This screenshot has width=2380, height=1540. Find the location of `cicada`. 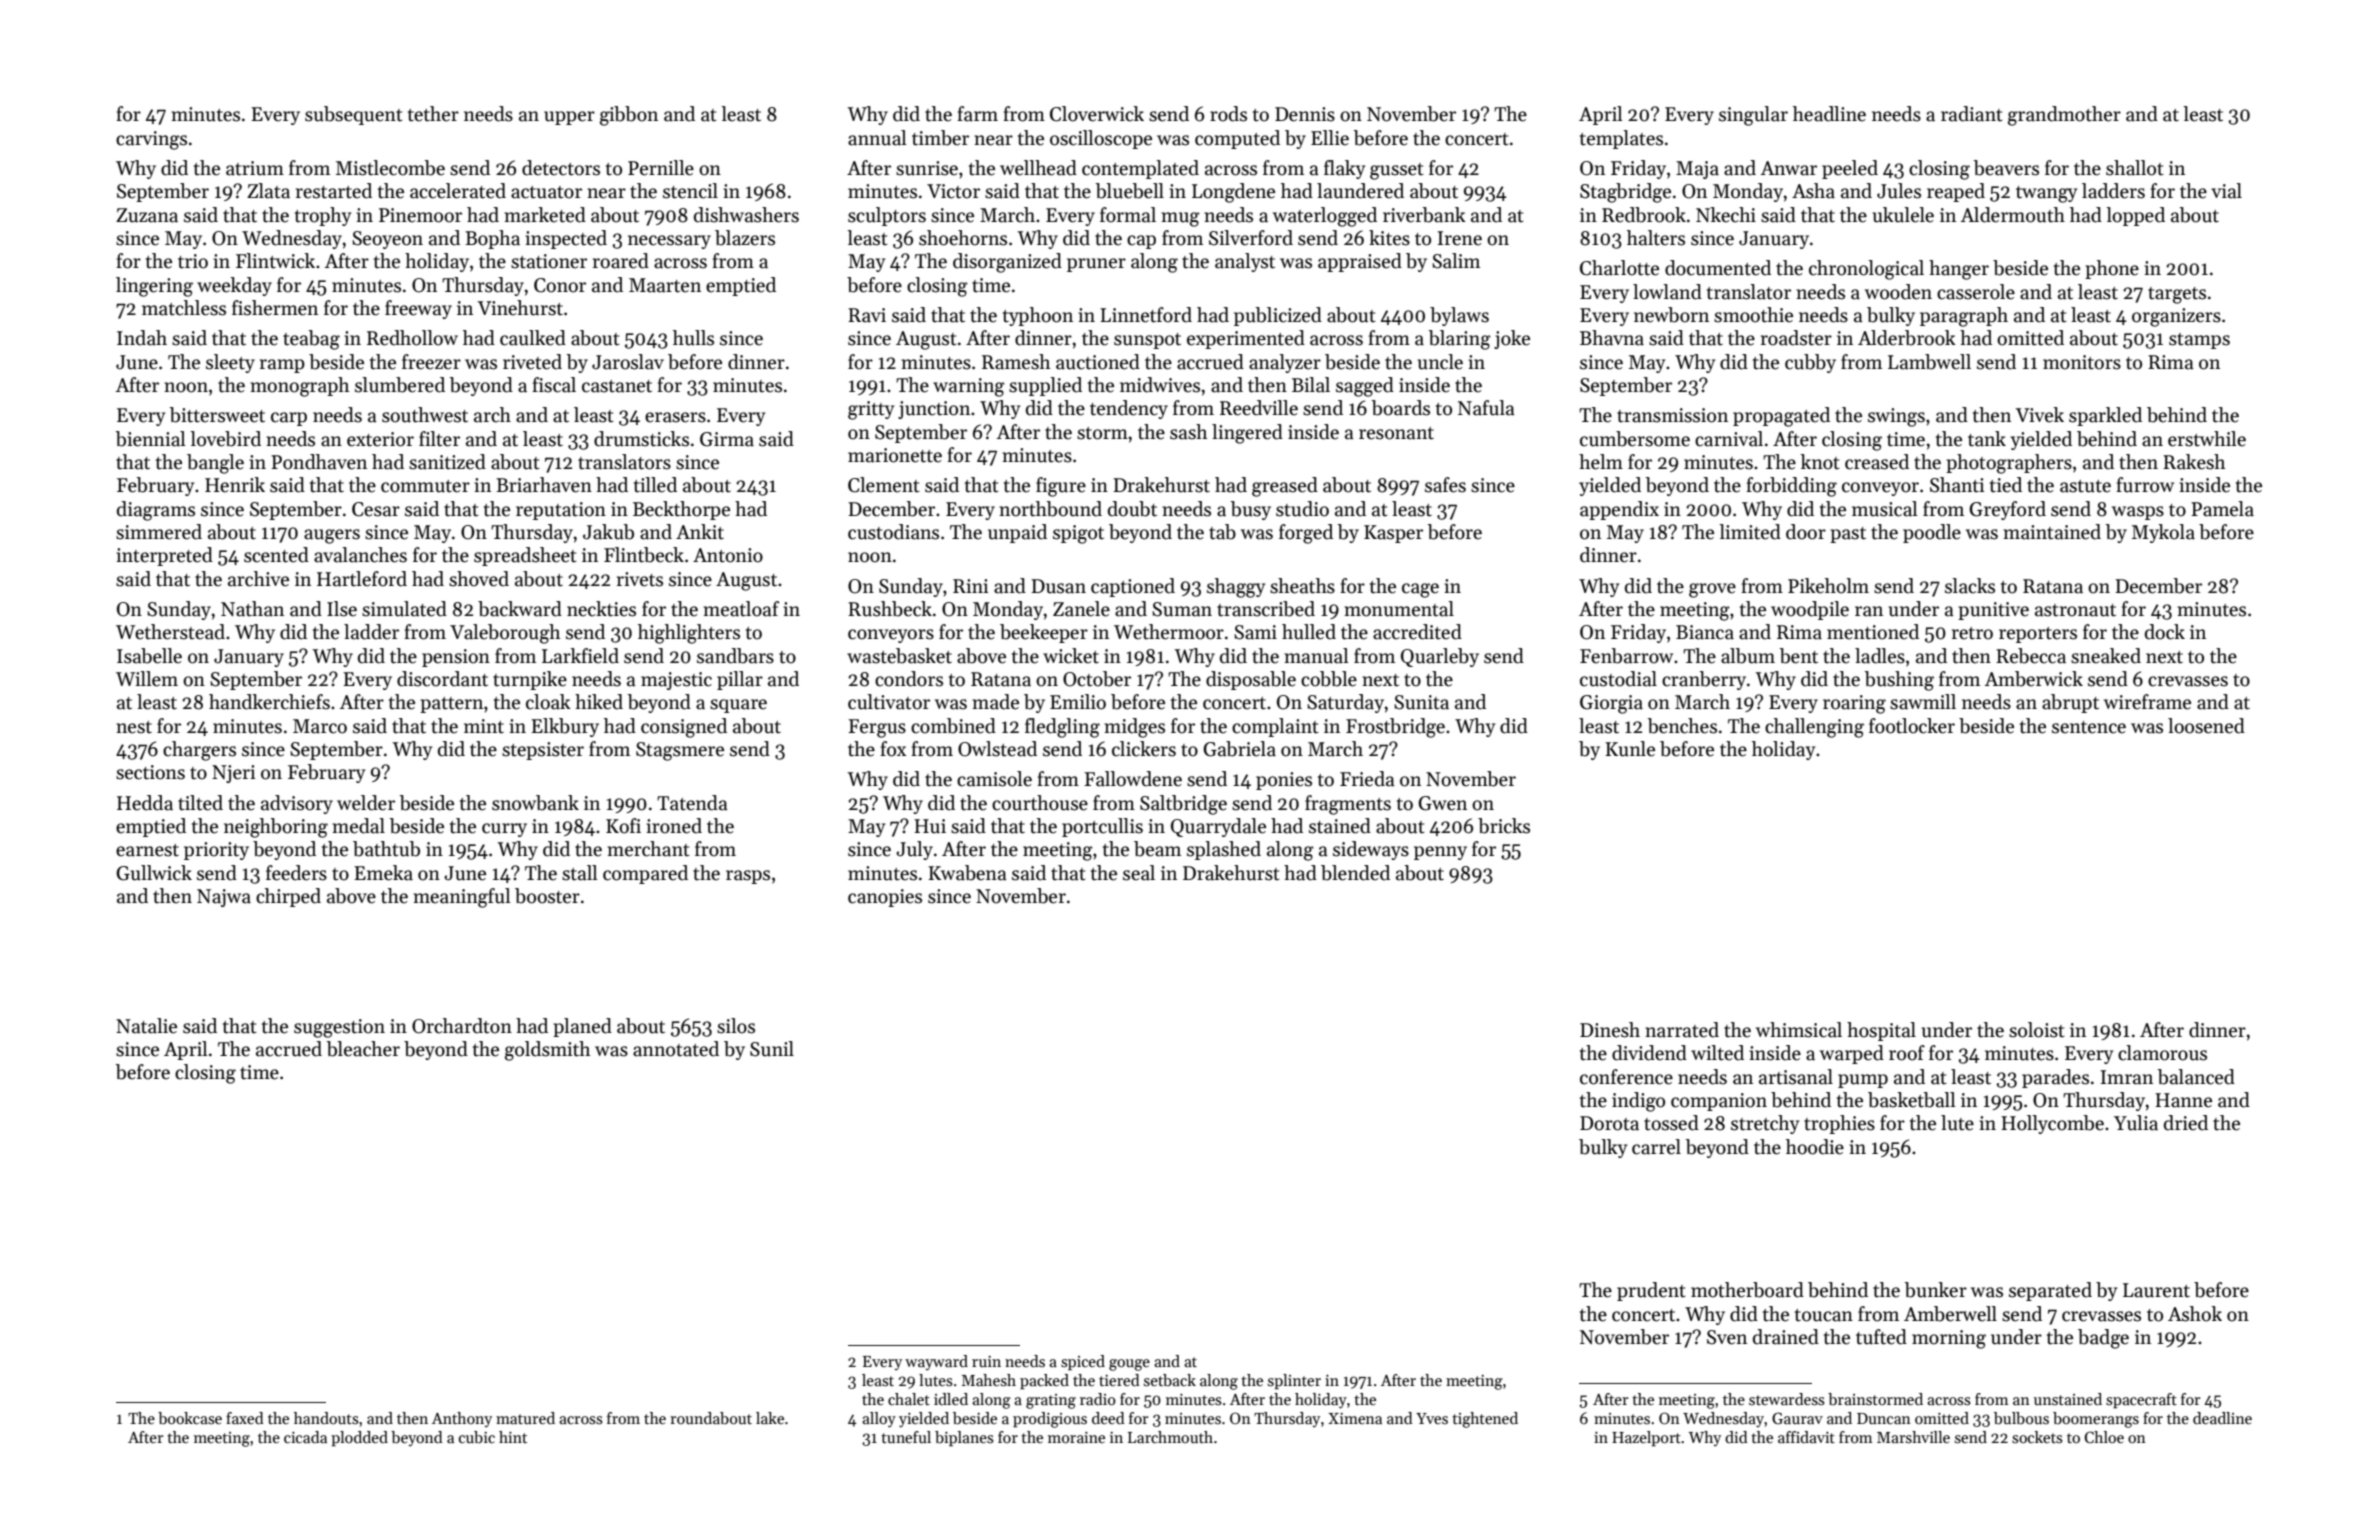

cicada is located at coordinates (305, 1437).
